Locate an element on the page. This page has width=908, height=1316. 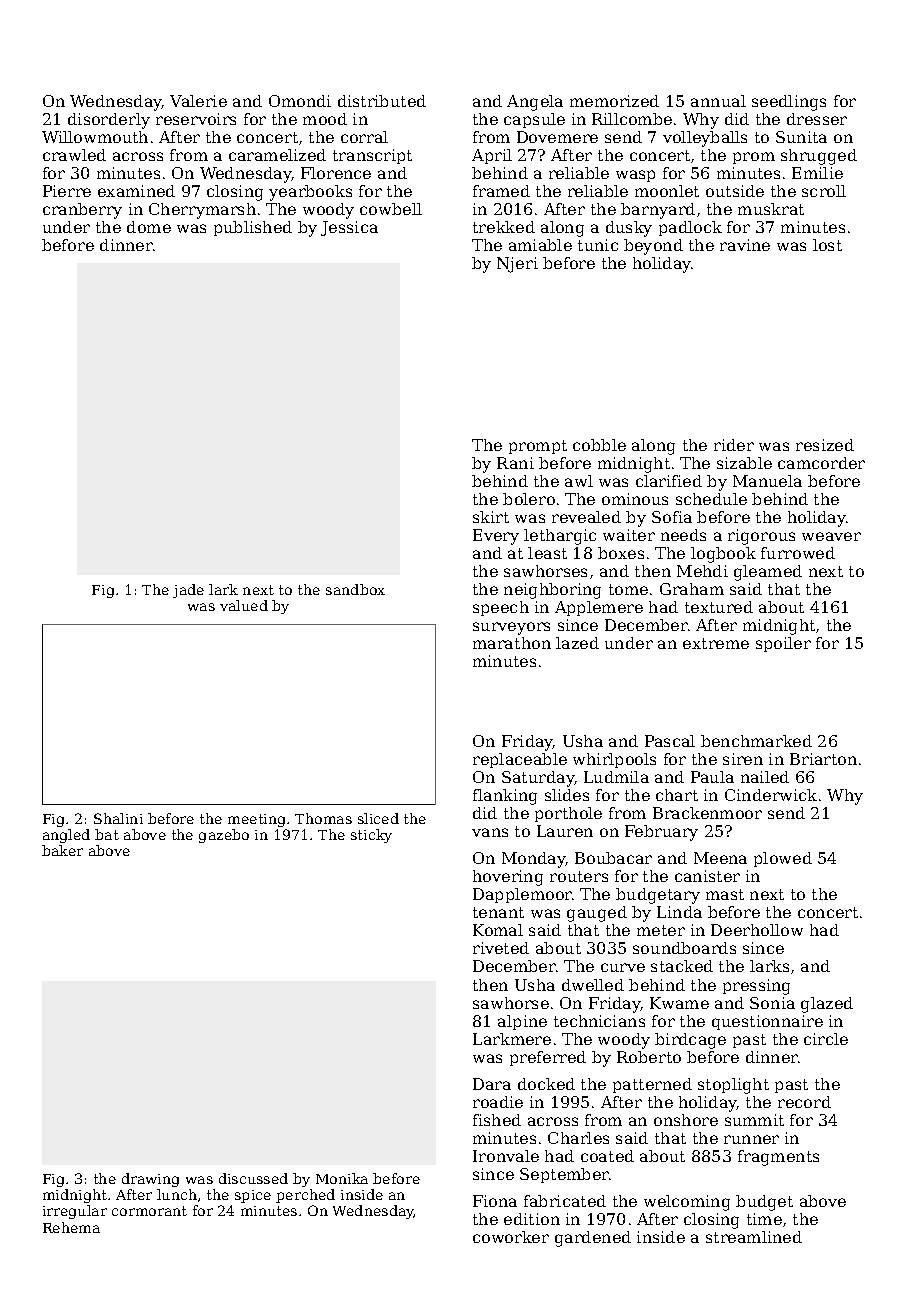
disorderly is located at coordinates (109, 121).
